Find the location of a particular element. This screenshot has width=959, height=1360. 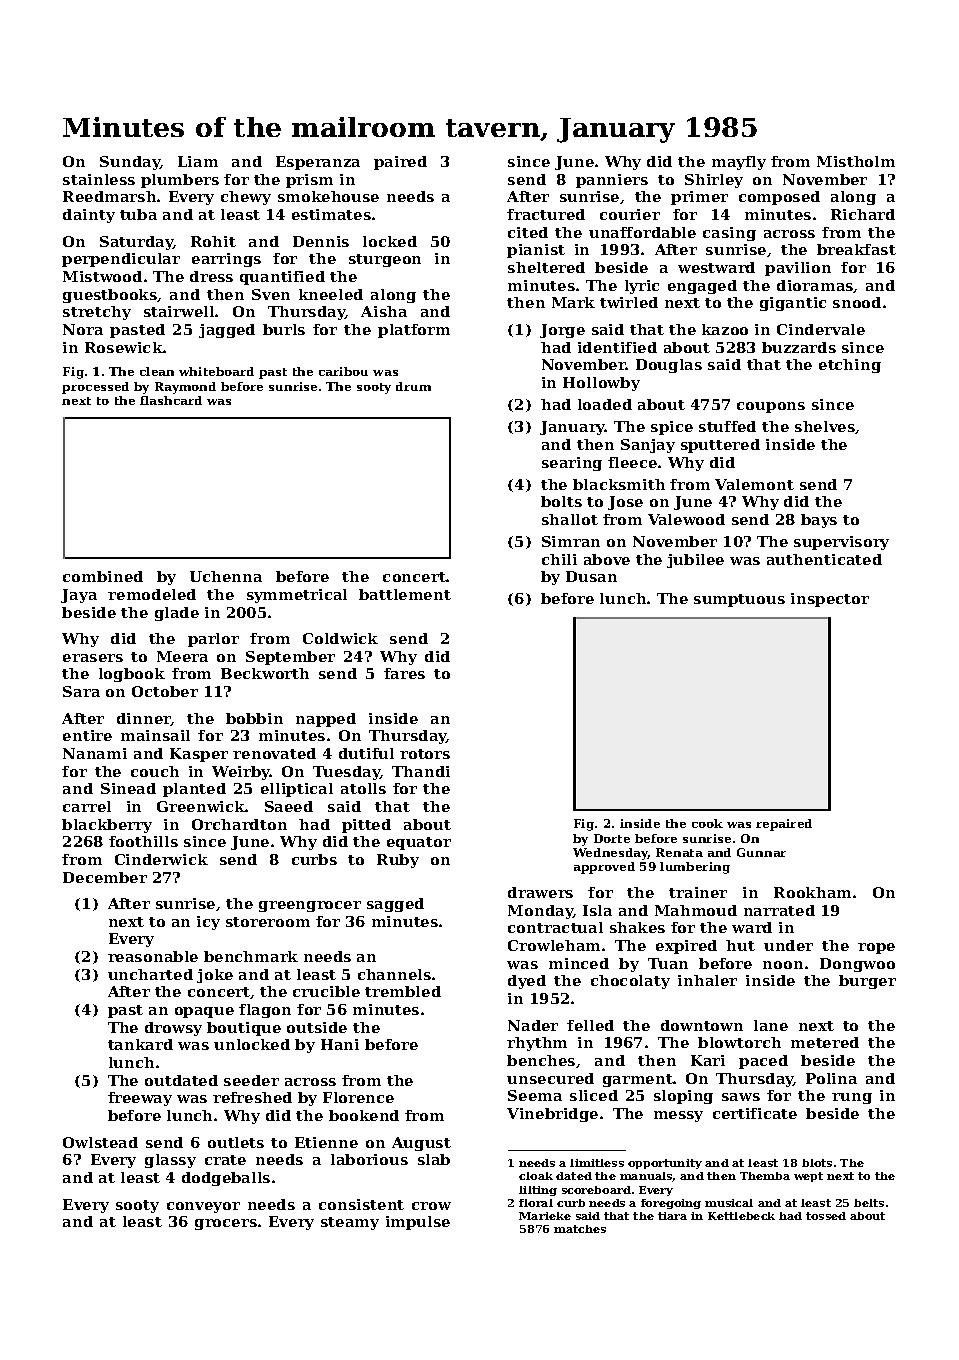

Esperanza is located at coordinates (318, 163).
